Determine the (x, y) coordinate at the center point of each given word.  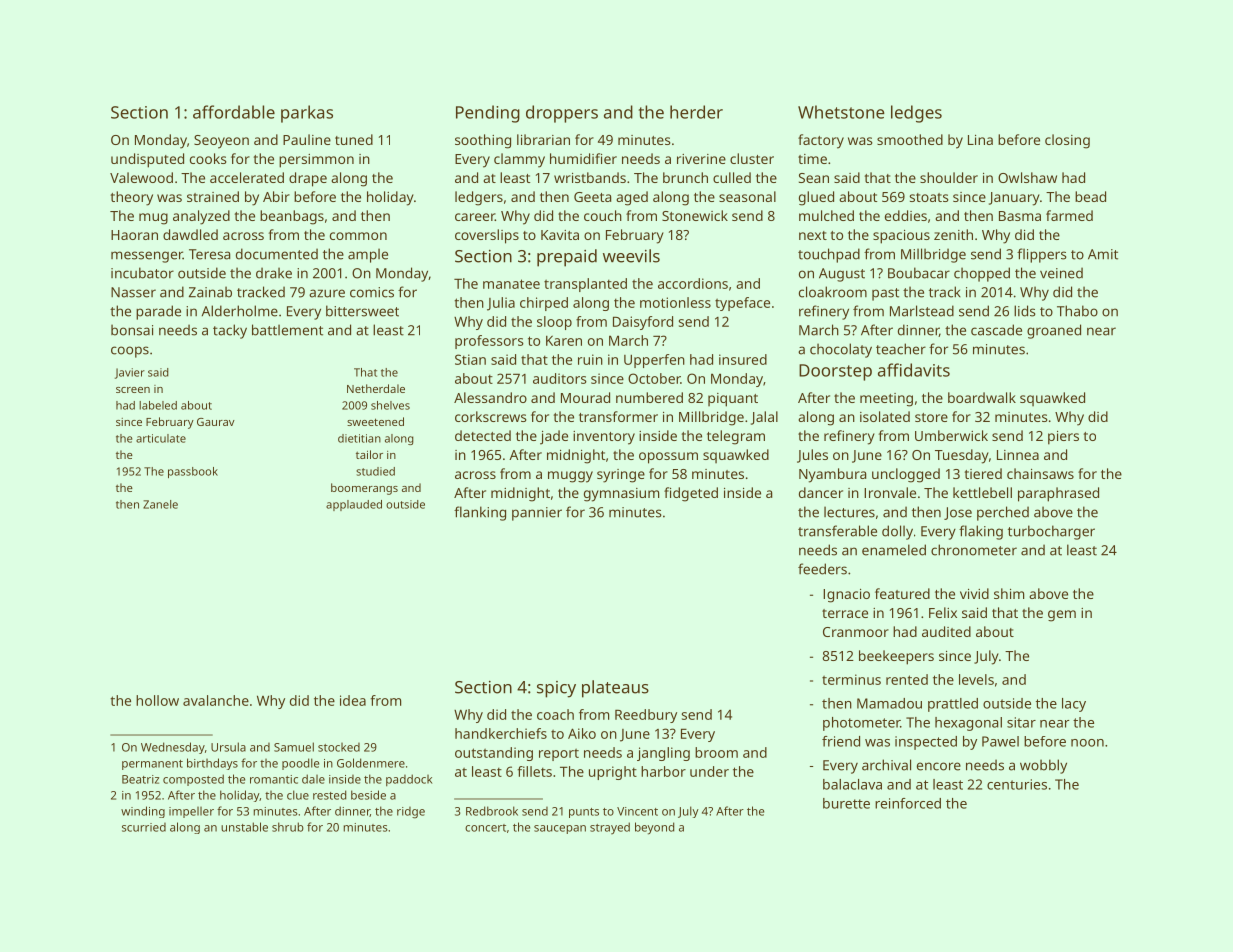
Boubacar (919, 273)
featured (902, 593)
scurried (144, 827)
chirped (544, 304)
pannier (537, 514)
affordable (234, 112)
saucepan (560, 829)
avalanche (216, 700)
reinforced (908, 803)
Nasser (133, 292)
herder (696, 112)
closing (1067, 141)
